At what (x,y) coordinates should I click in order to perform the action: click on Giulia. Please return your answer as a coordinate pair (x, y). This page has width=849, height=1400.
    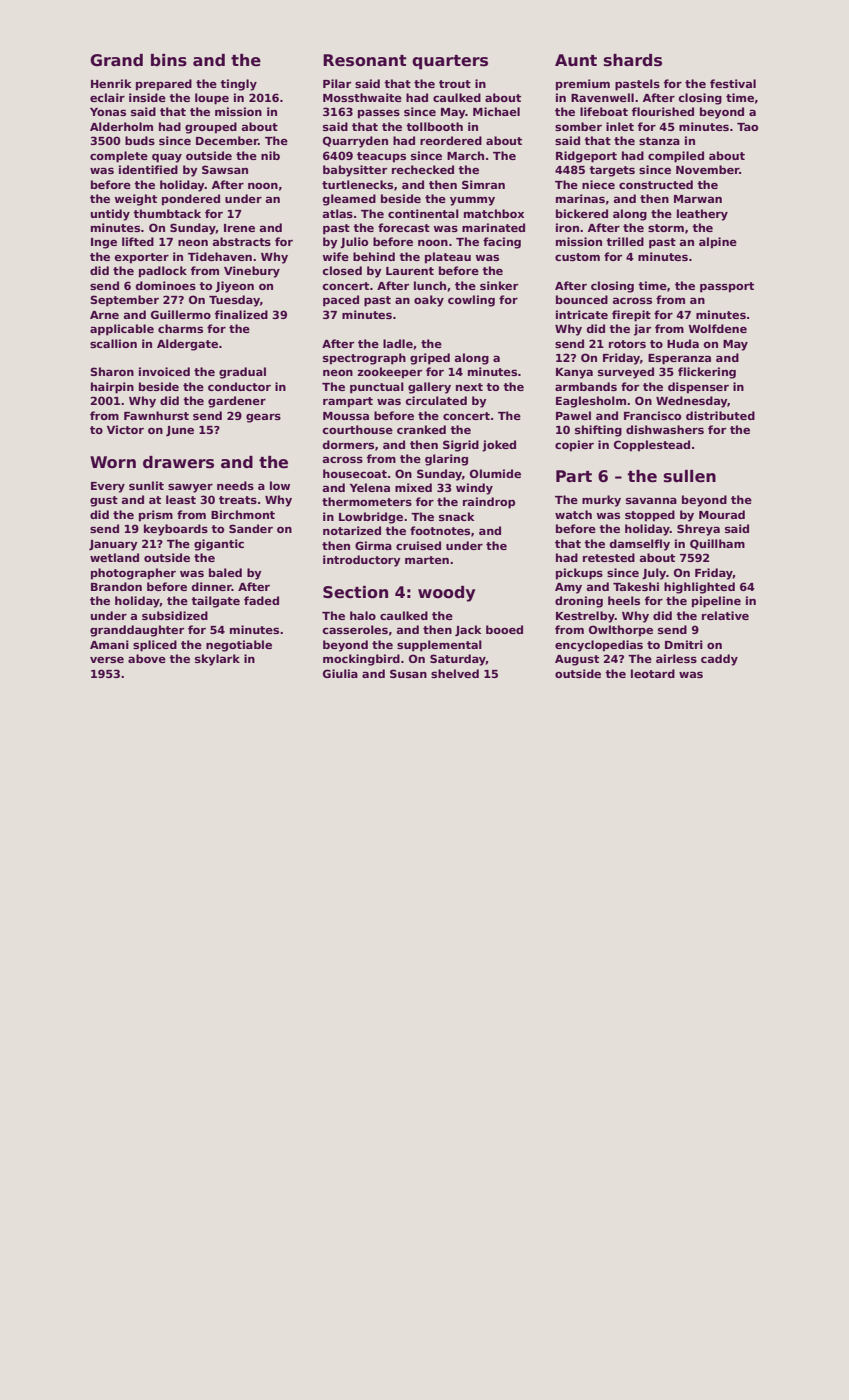
    Looking at the image, I should click on (340, 673).
